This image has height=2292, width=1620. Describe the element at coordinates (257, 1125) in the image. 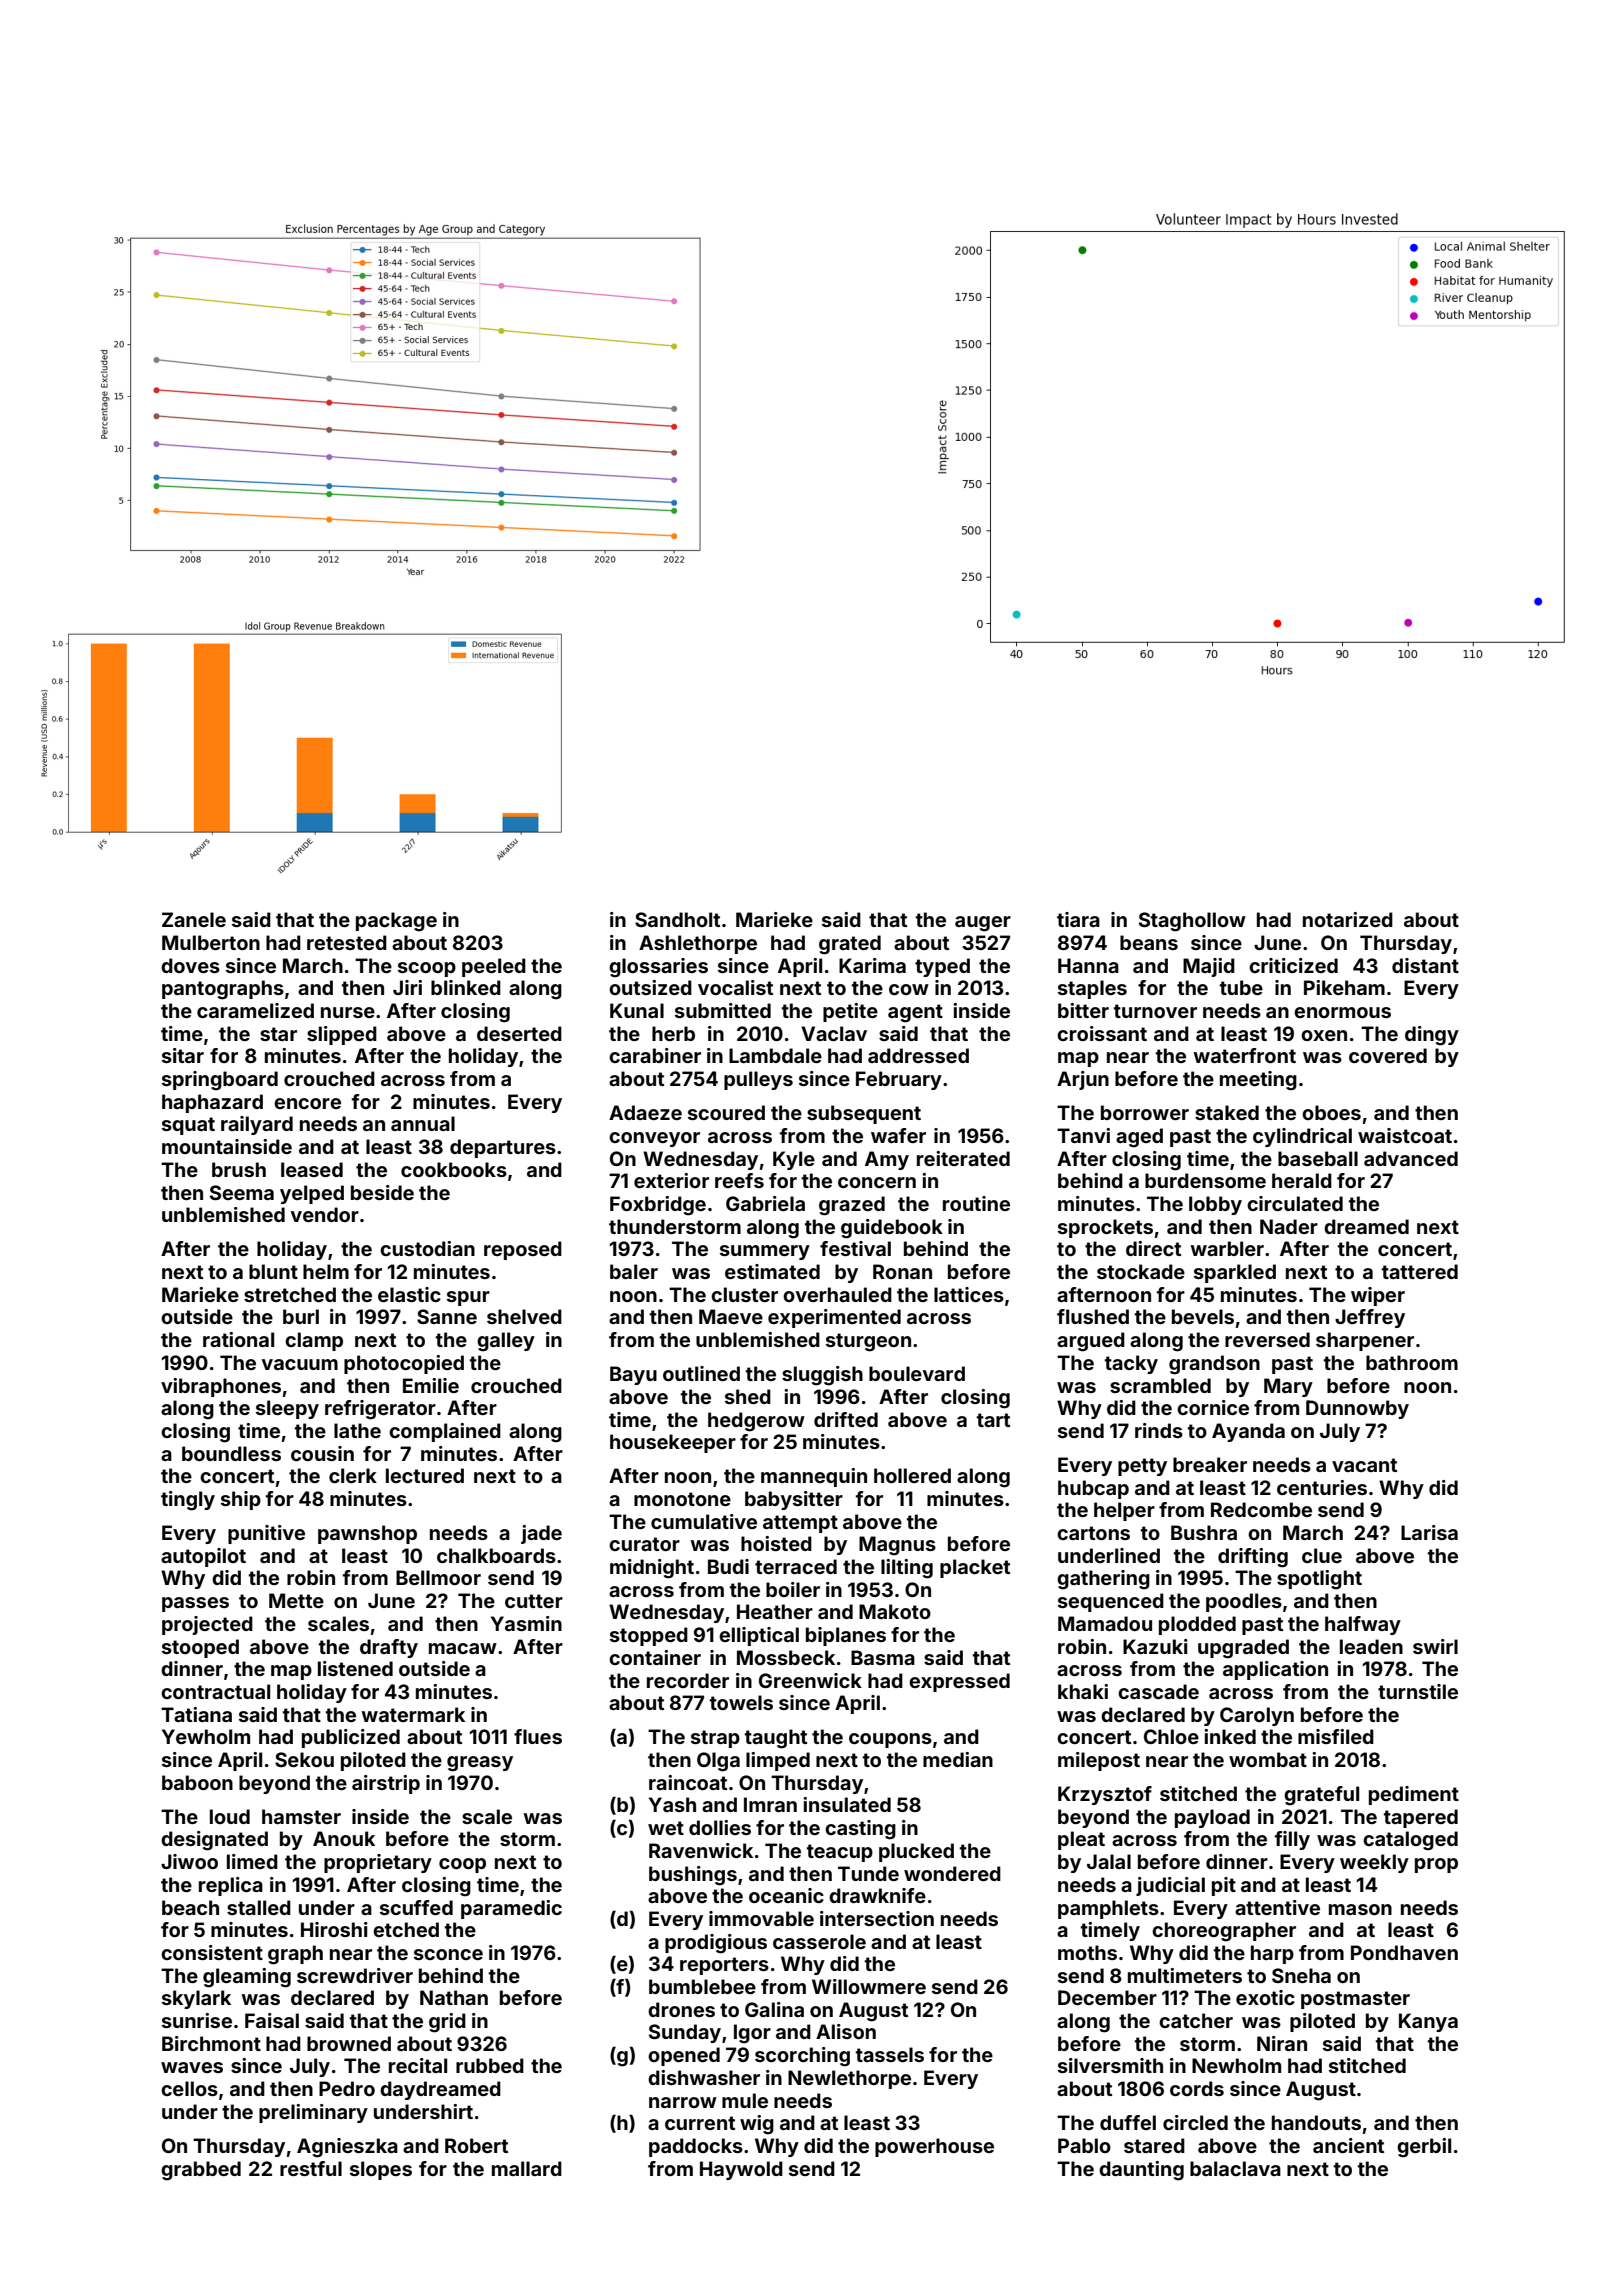

I see `railyard` at that location.
